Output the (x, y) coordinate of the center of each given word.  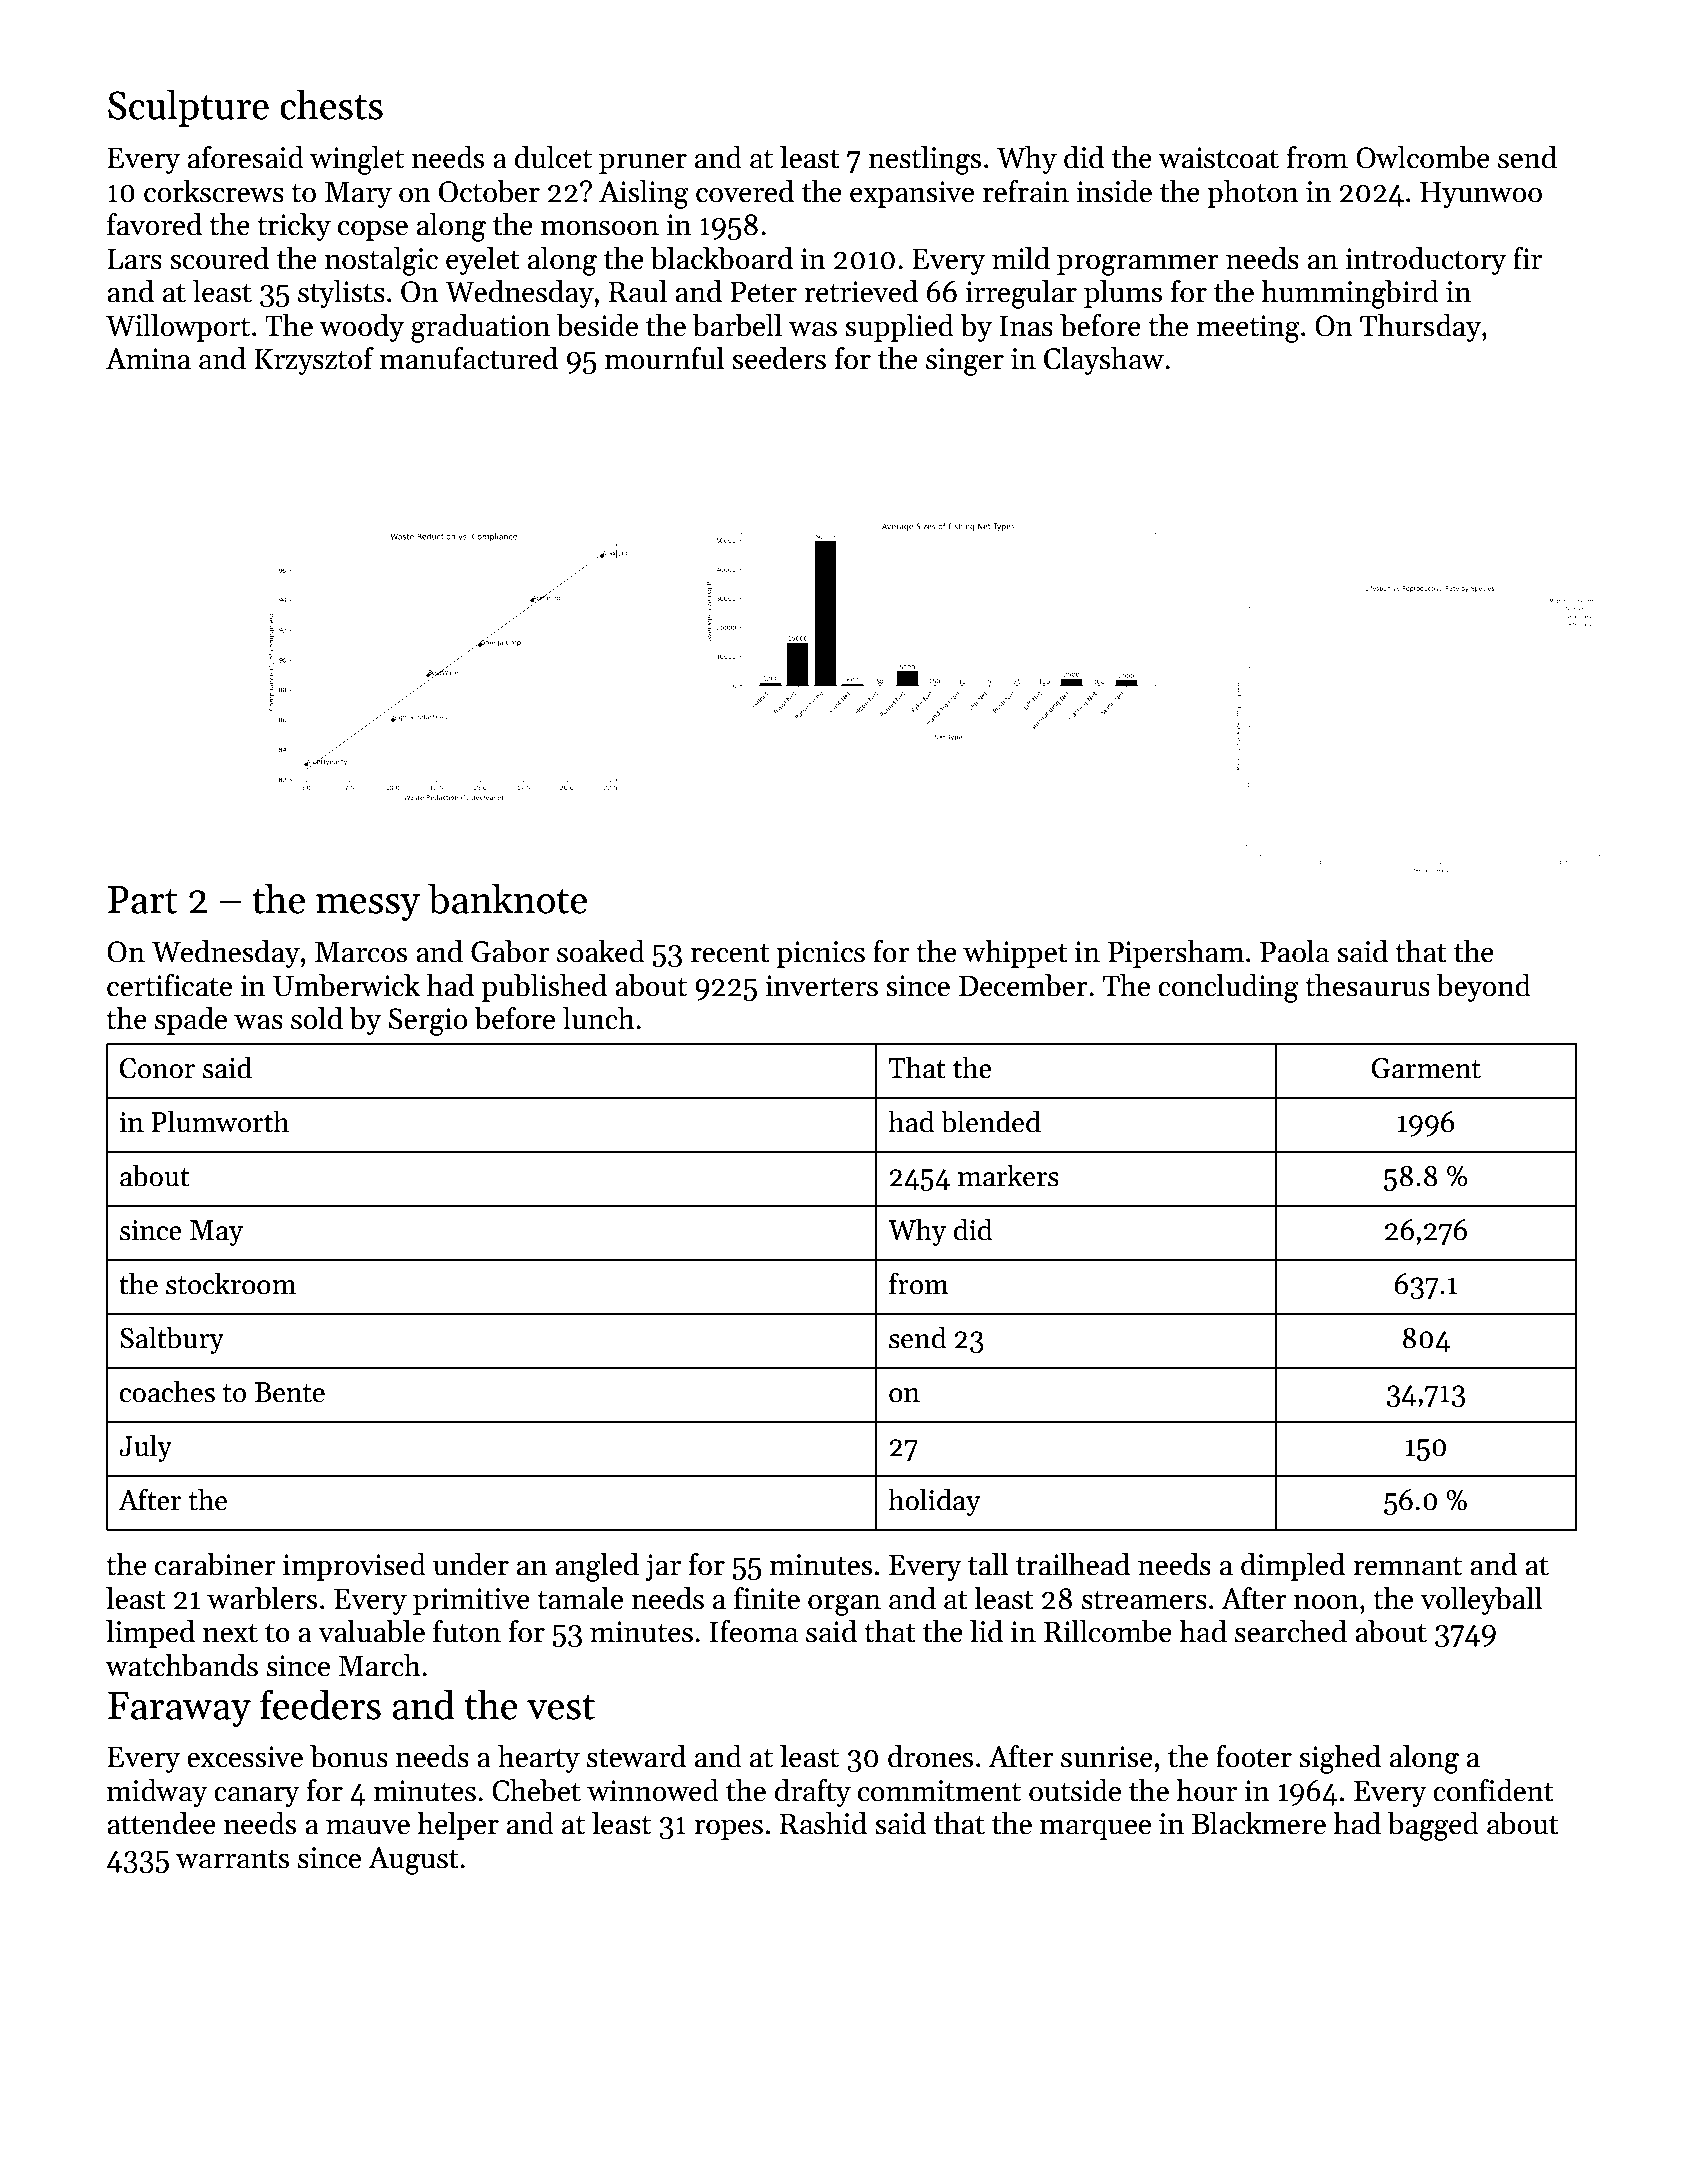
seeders (779, 358)
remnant (1407, 1566)
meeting (1248, 329)
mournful (664, 358)
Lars (134, 259)
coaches (167, 1391)
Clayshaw (1104, 361)
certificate (169, 985)
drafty (813, 1793)
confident (1493, 1790)
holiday (934, 1502)
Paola (1294, 951)
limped (150, 1634)
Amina (148, 359)
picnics (821, 954)
